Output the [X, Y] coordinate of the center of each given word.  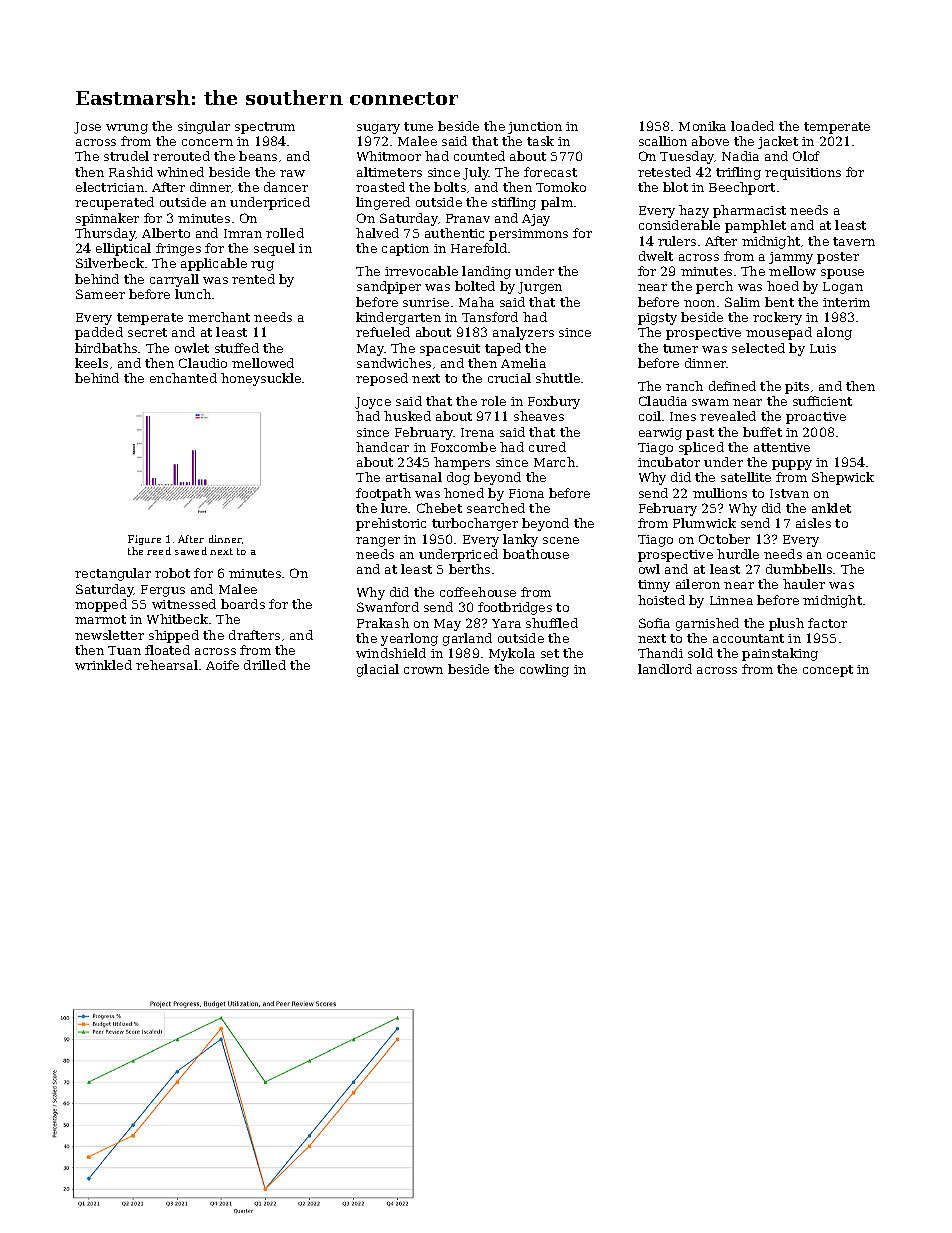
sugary [378, 129]
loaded [752, 126]
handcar [382, 447]
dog [458, 478]
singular [204, 127]
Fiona [526, 493]
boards [243, 604]
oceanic [851, 554]
